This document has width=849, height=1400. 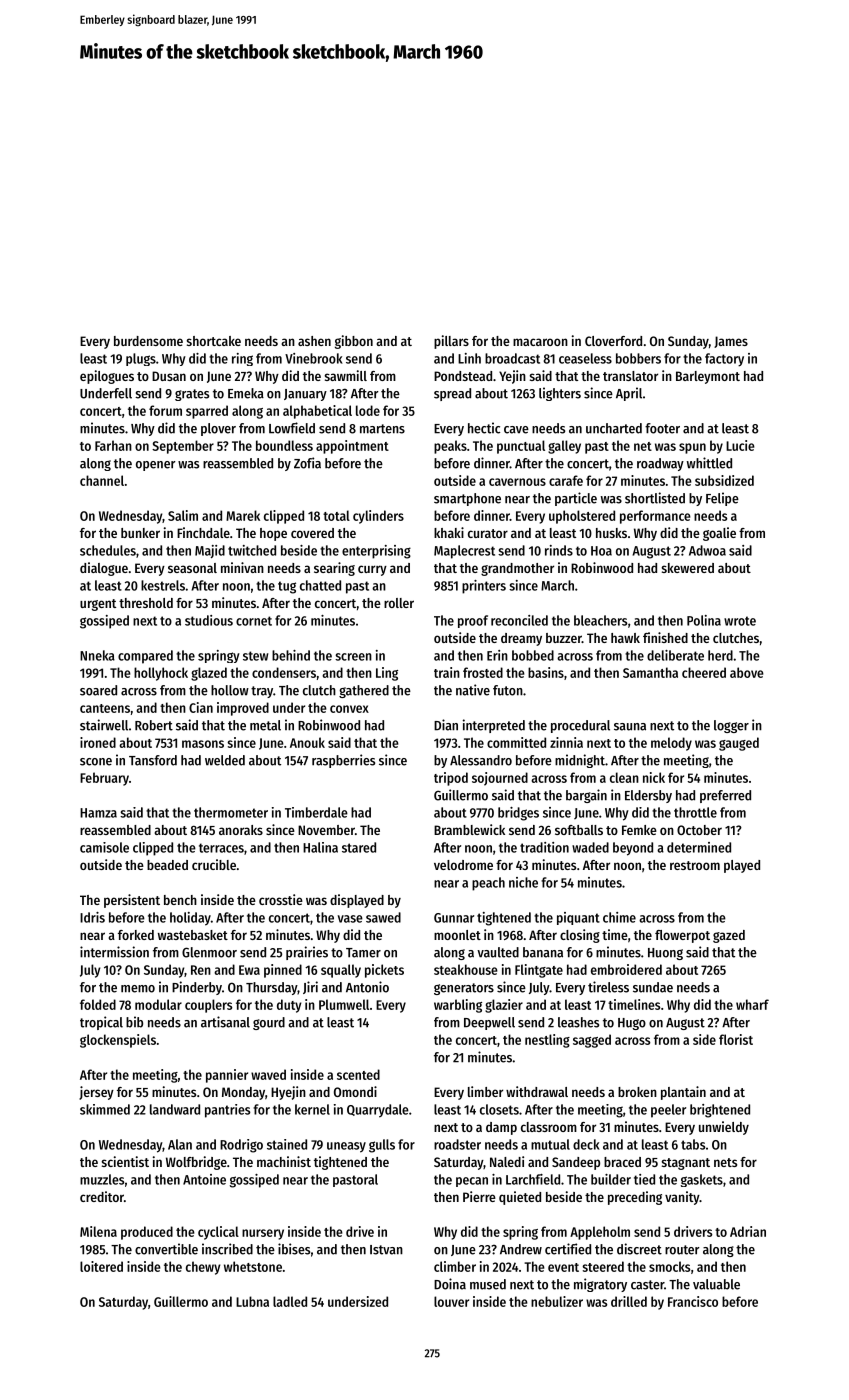 I want to click on louver, so click(x=451, y=1301).
